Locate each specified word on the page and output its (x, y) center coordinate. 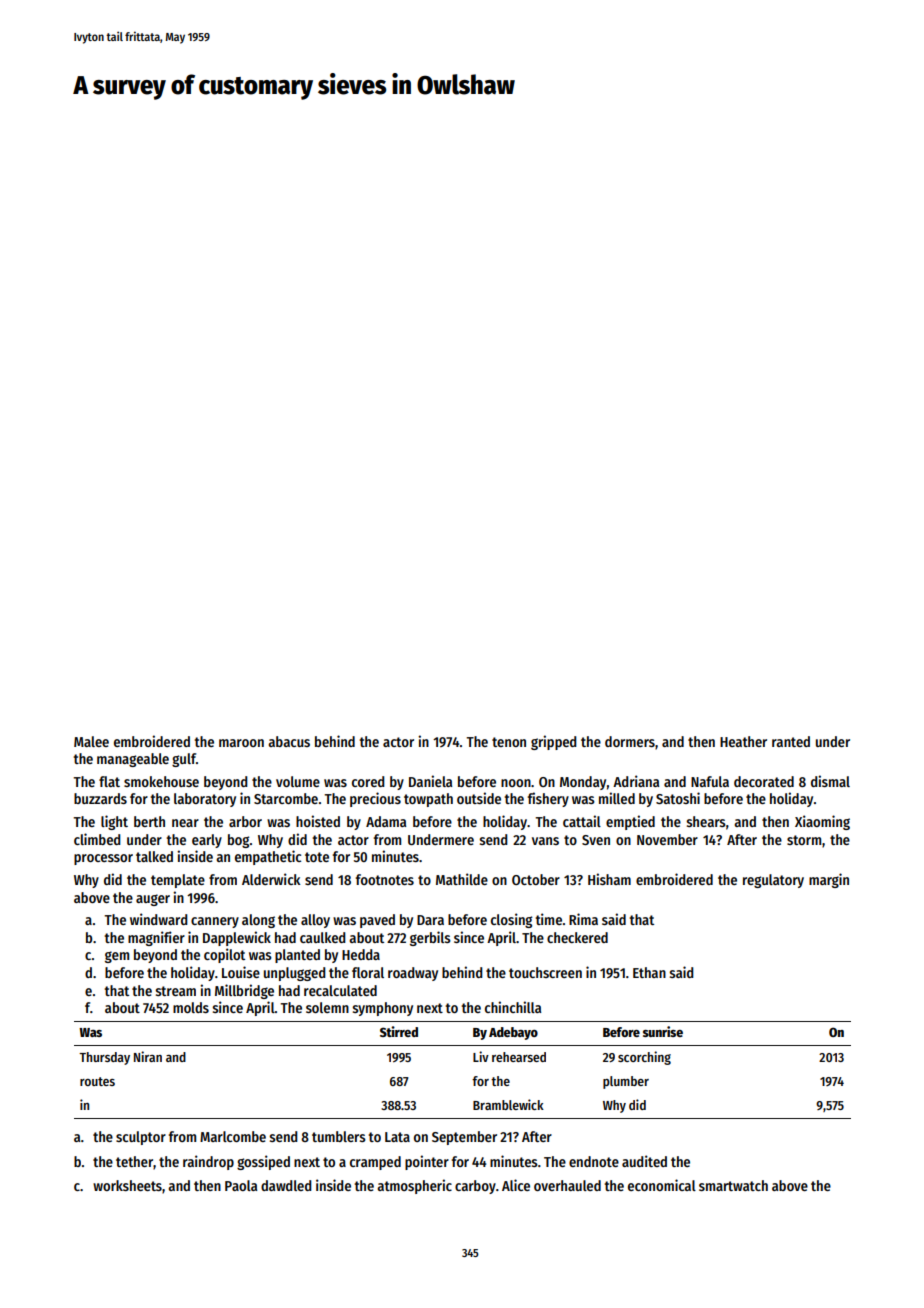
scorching (644, 1058)
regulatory (773, 881)
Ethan (649, 972)
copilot (224, 955)
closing (511, 920)
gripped (554, 742)
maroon (241, 743)
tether (134, 1161)
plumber (626, 1082)
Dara (430, 920)
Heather (743, 741)
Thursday (104, 1058)
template (178, 881)
